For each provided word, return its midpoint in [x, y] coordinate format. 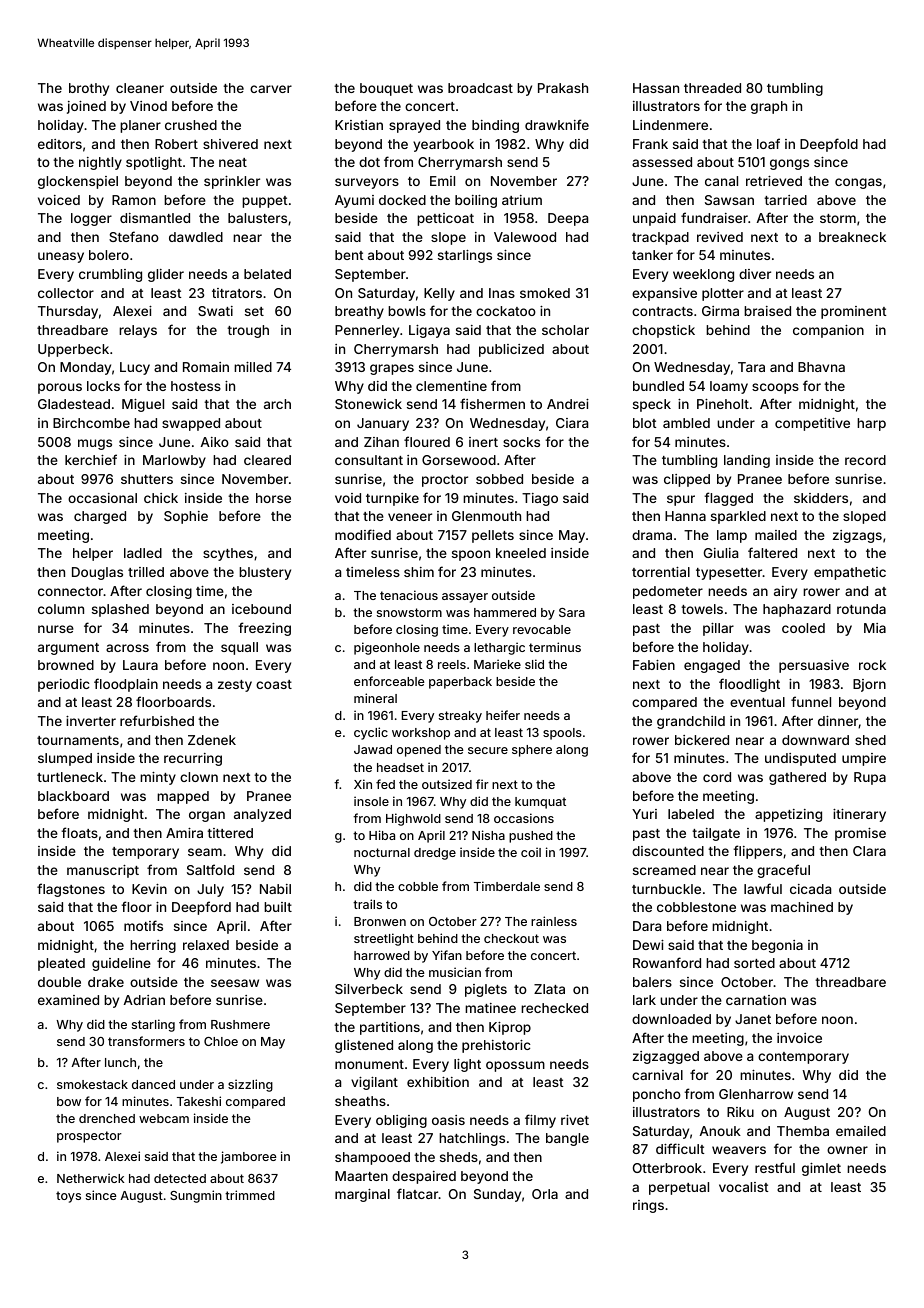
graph [769, 107]
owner [847, 1150]
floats [79, 832]
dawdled [196, 237]
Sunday [497, 1195]
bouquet [386, 89]
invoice [799, 1038]
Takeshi [199, 1101]
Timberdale [507, 886]
